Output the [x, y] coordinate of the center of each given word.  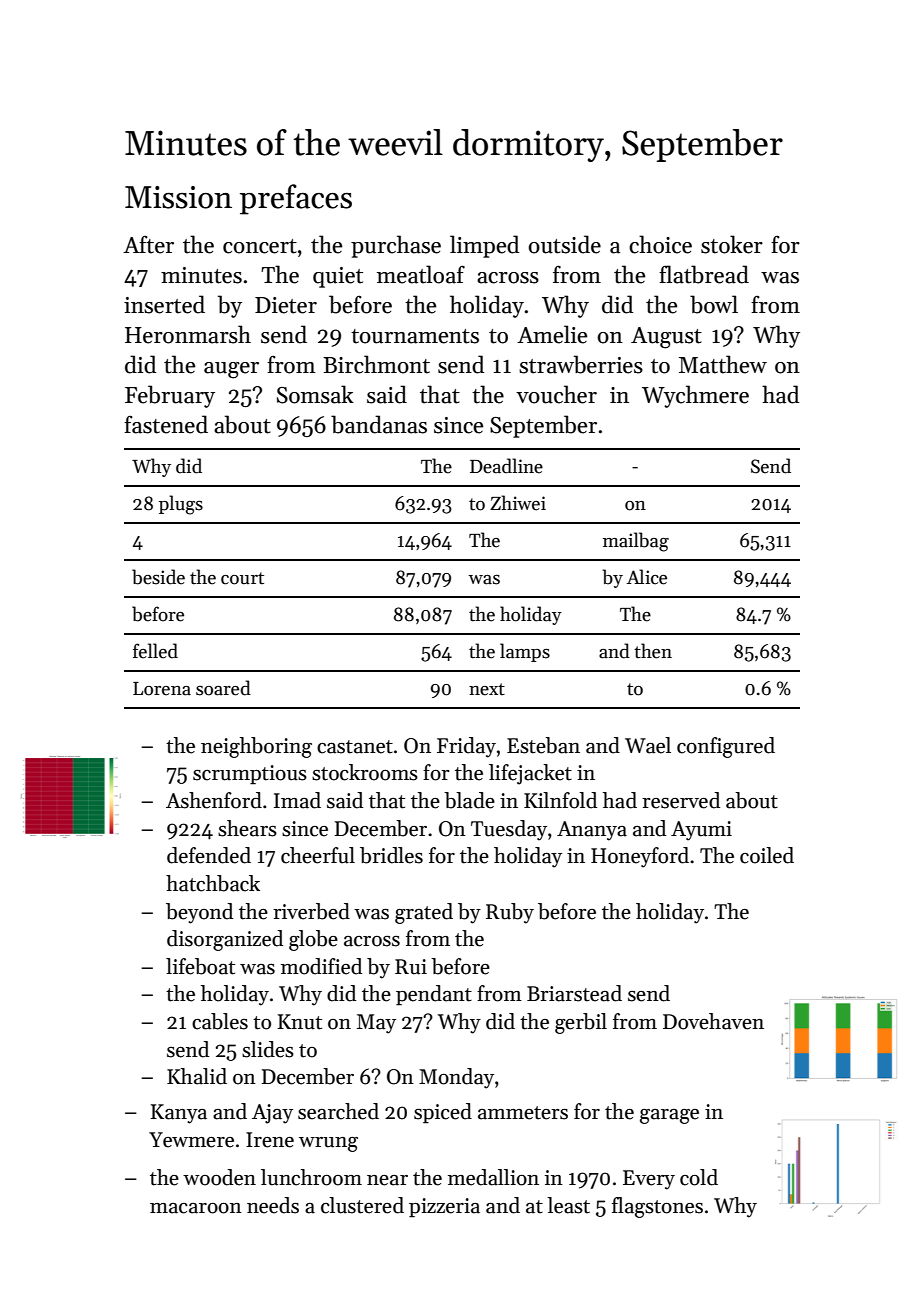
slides [268, 1049]
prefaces [296, 199]
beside [158, 577]
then [653, 651]
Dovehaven [713, 1021]
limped [484, 246]
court [242, 578]
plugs [181, 505]
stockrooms [365, 772]
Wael [648, 745]
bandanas [379, 424]
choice [660, 244]
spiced [443, 1113]
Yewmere [191, 1140]
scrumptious [250, 775]
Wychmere [695, 396]
